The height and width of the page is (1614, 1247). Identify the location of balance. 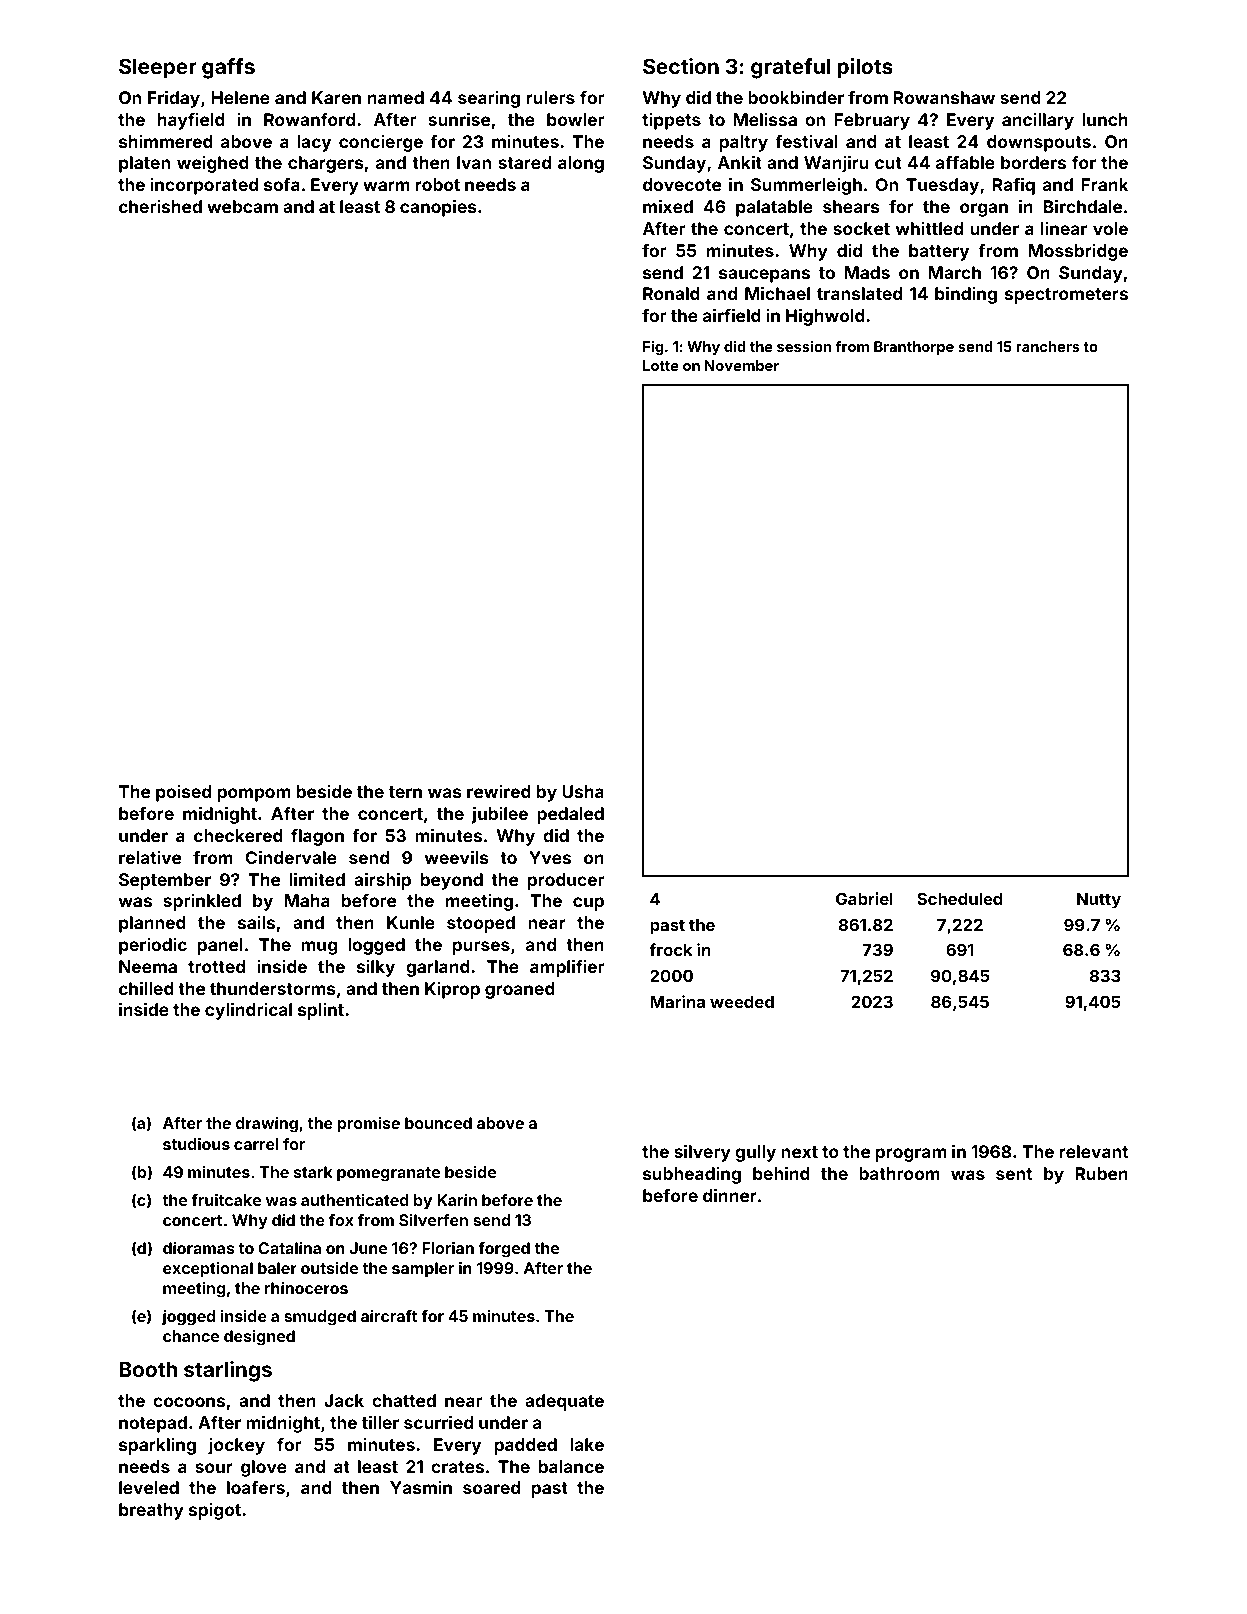
(571, 1466).
